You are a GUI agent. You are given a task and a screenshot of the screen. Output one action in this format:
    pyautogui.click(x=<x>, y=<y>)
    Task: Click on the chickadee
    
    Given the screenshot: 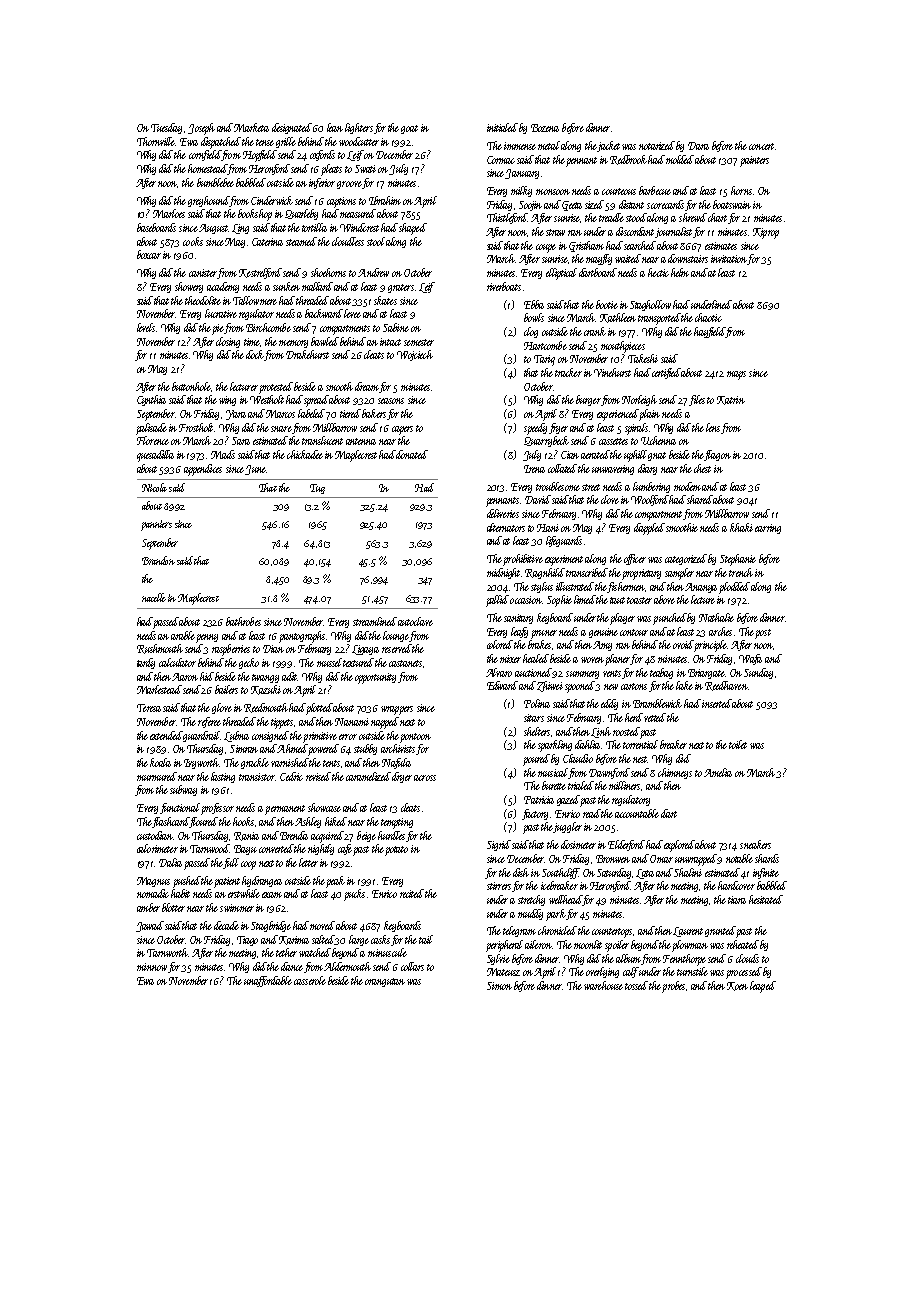 What is the action you would take?
    pyautogui.click(x=305, y=454)
